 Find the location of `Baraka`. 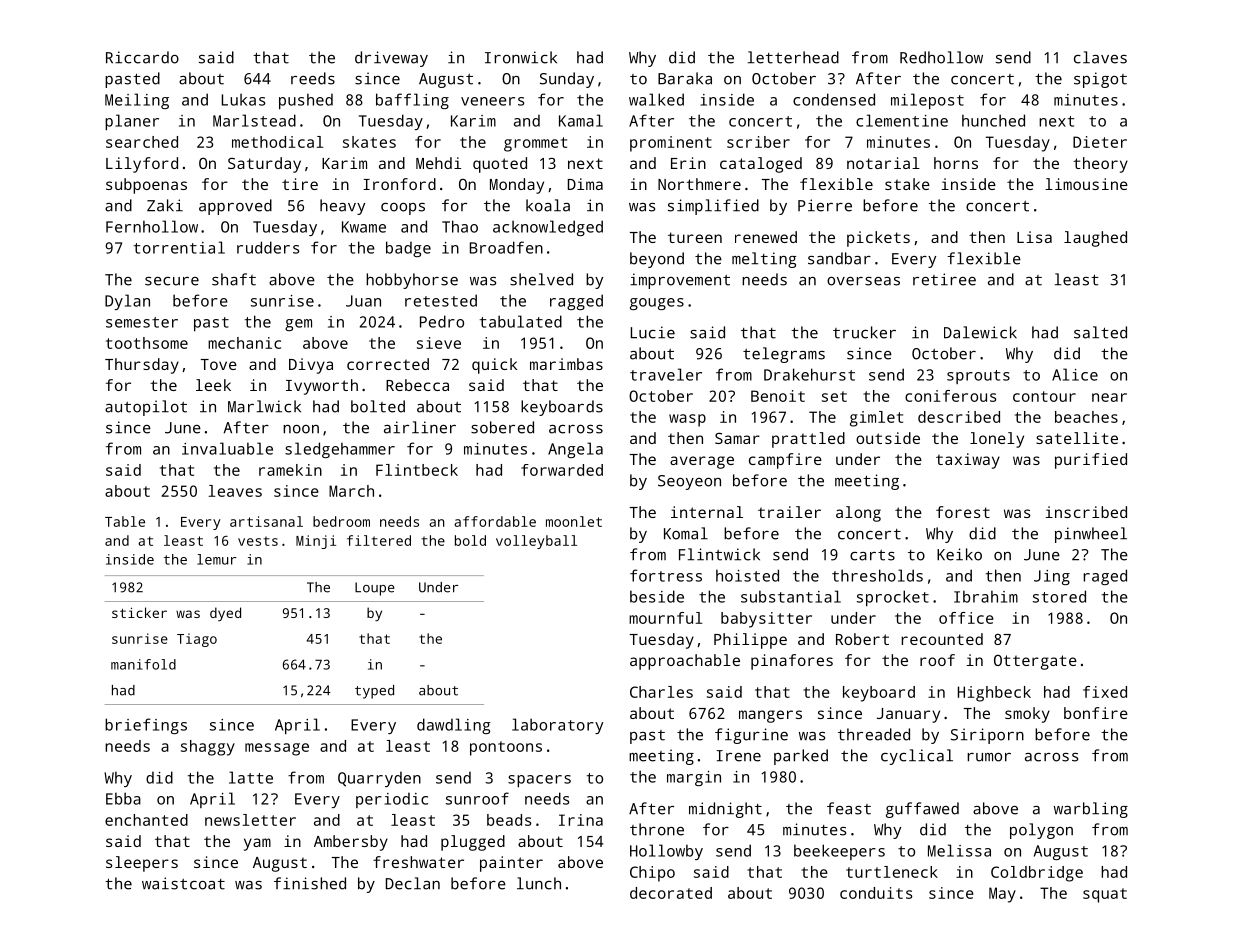

Baraka is located at coordinates (685, 78).
